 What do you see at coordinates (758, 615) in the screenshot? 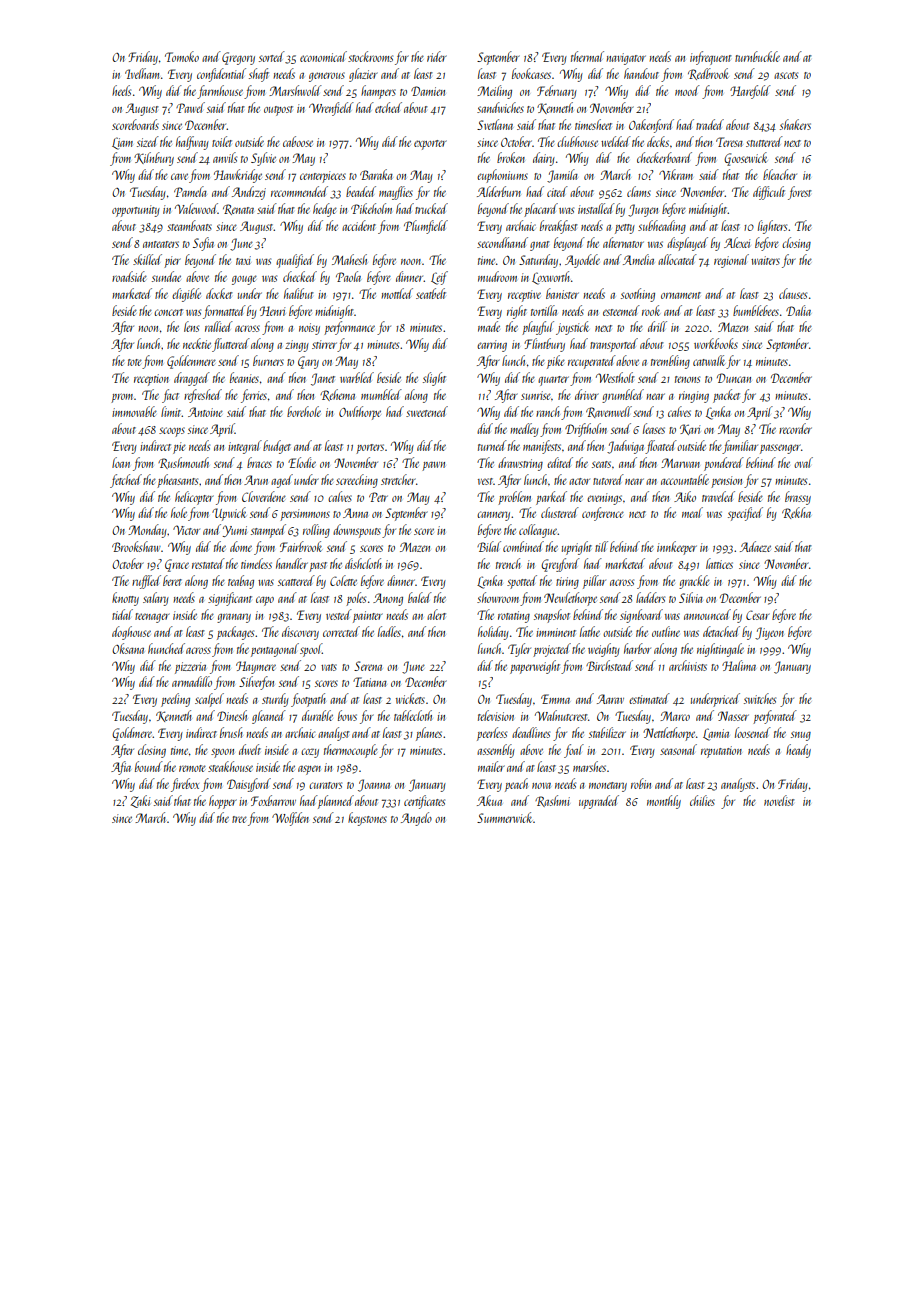
I see `Cesar` at bounding box center [758, 615].
